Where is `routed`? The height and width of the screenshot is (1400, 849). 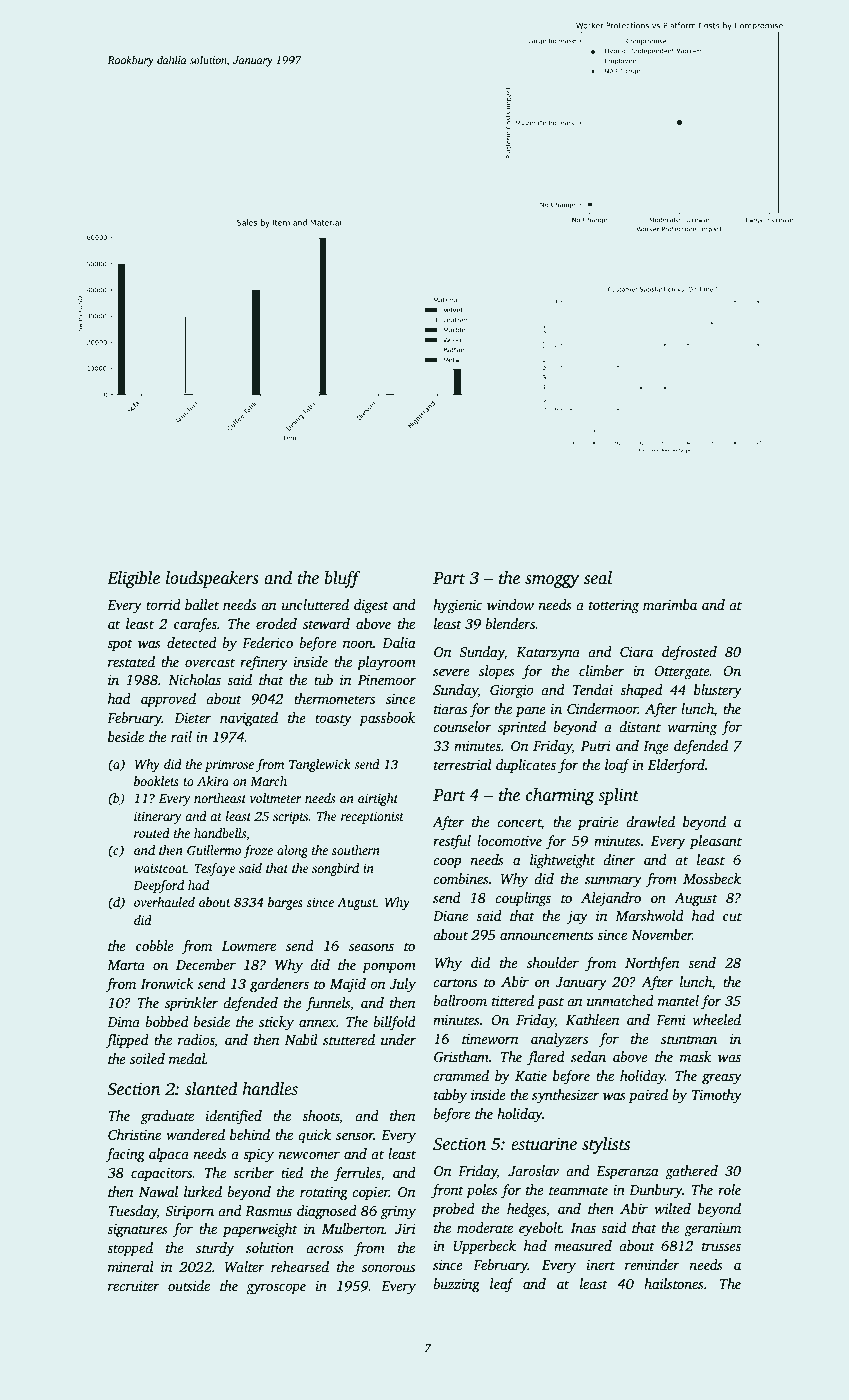 routed is located at coordinates (152, 833).
